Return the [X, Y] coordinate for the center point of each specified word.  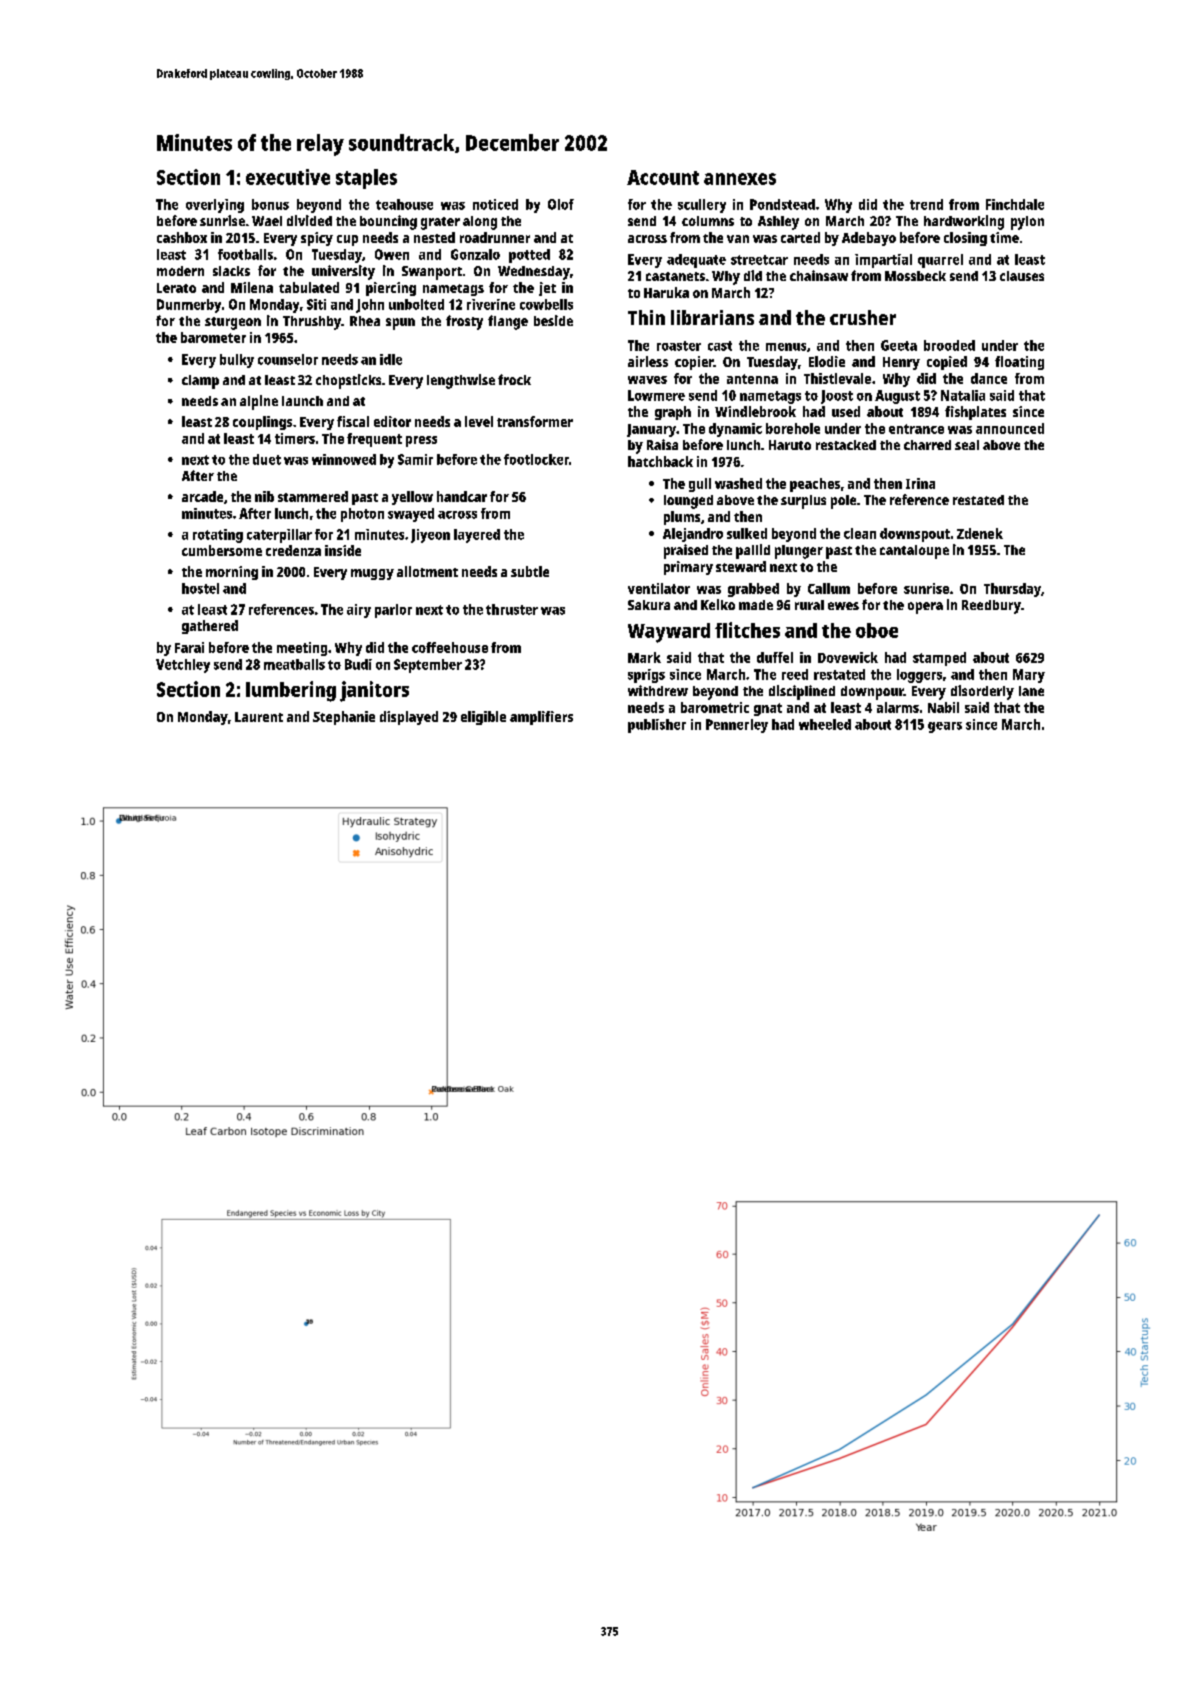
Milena [252, 287]
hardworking [964, 222]
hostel [200, 588]
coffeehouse [450, 647]
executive [288, 177]
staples [366, 179]
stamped [939, 659]
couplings [262, 423]
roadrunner [495, 237]
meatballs [294, 664]
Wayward [669, 633]
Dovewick [848, 657]
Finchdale [1015, 204]
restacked [846, 445]
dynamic [735, 430]
